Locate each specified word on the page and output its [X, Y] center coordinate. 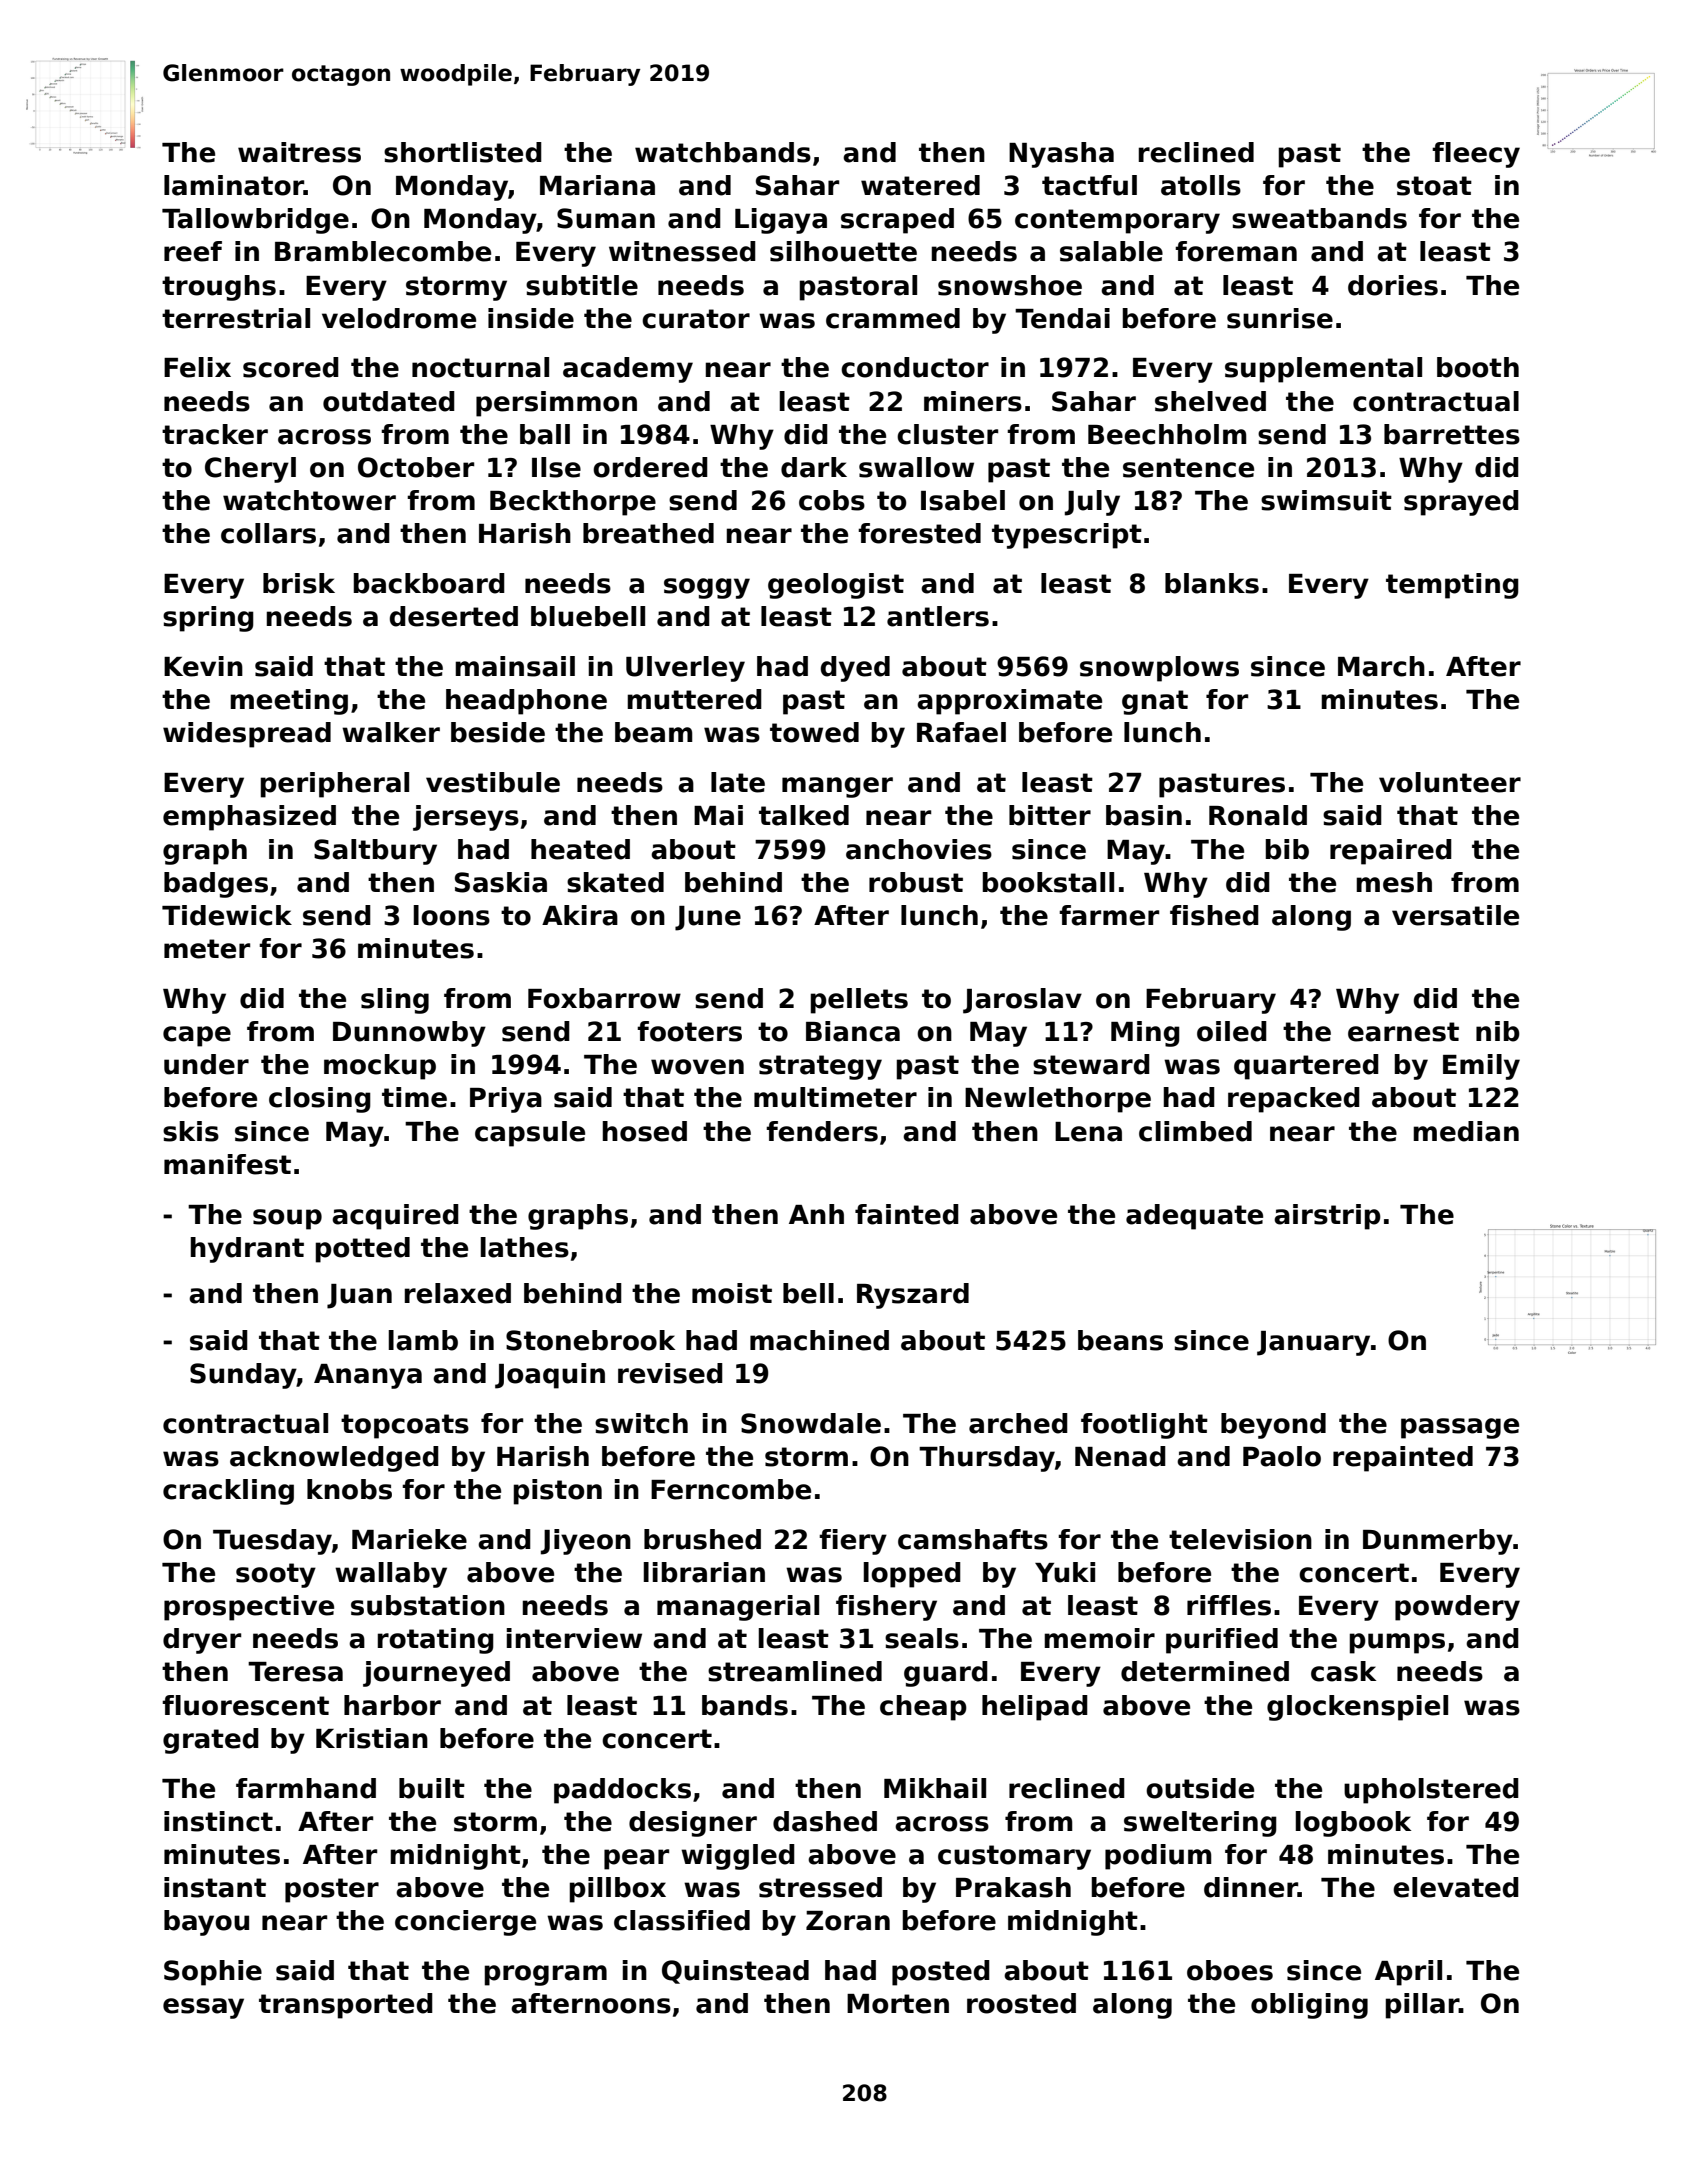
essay [203, 2008]
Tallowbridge [255, 221]
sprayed [1461, 503]
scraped [897, 221]
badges [216, 885]
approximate [1009, 702]
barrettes [1452, 434]
